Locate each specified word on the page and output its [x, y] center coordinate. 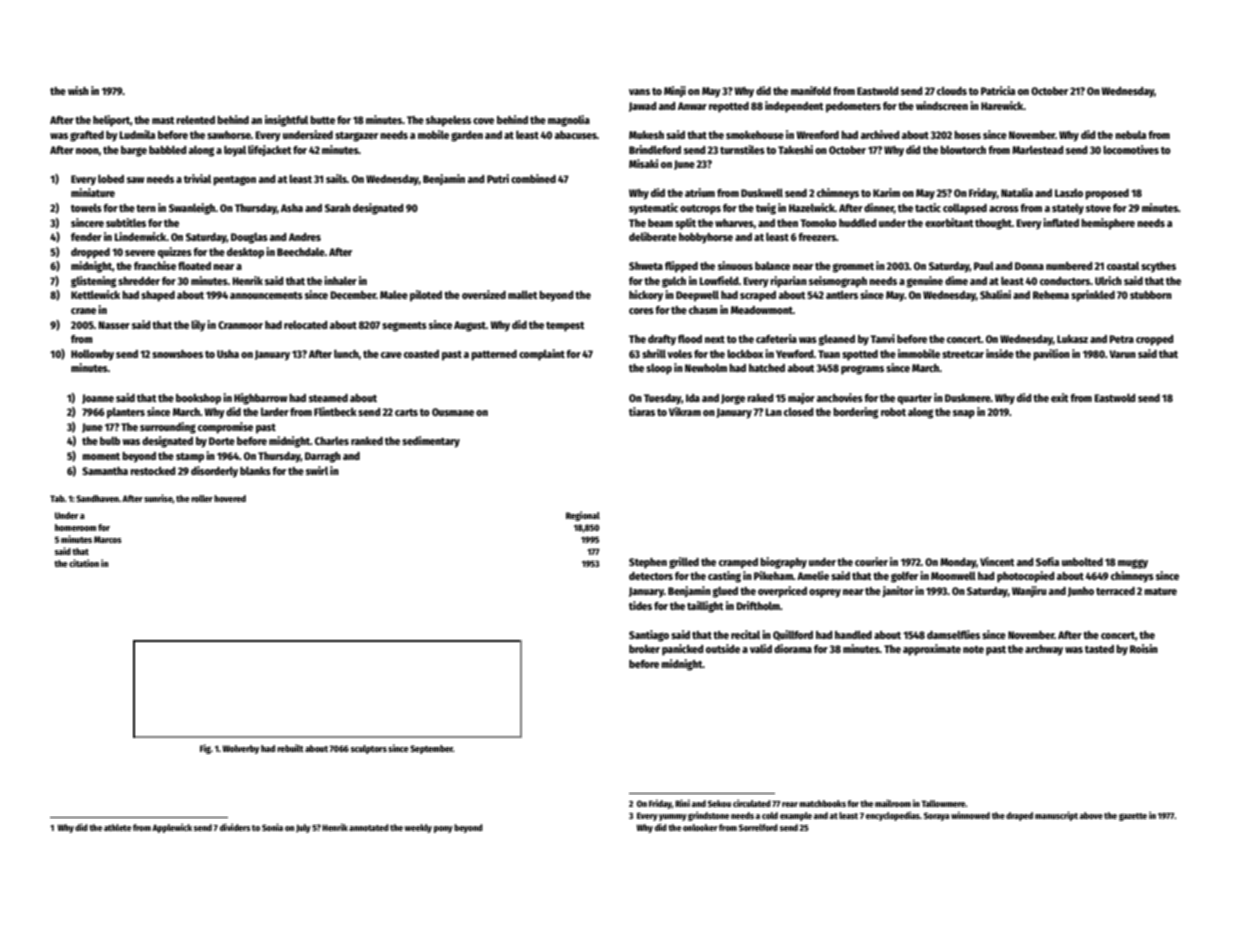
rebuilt [290, 748]
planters [126, 413]
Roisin [1144, 648]
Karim [886, 192]
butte [322, 120]
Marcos [108, 539]
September [431, 749]
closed [799, 412]
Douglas [249, 238]
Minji [675, 91]
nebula [1130, 135]
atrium [700, 192]
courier [871, 561]
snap [964, 414]
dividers [235, 827]
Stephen [648, 563]
